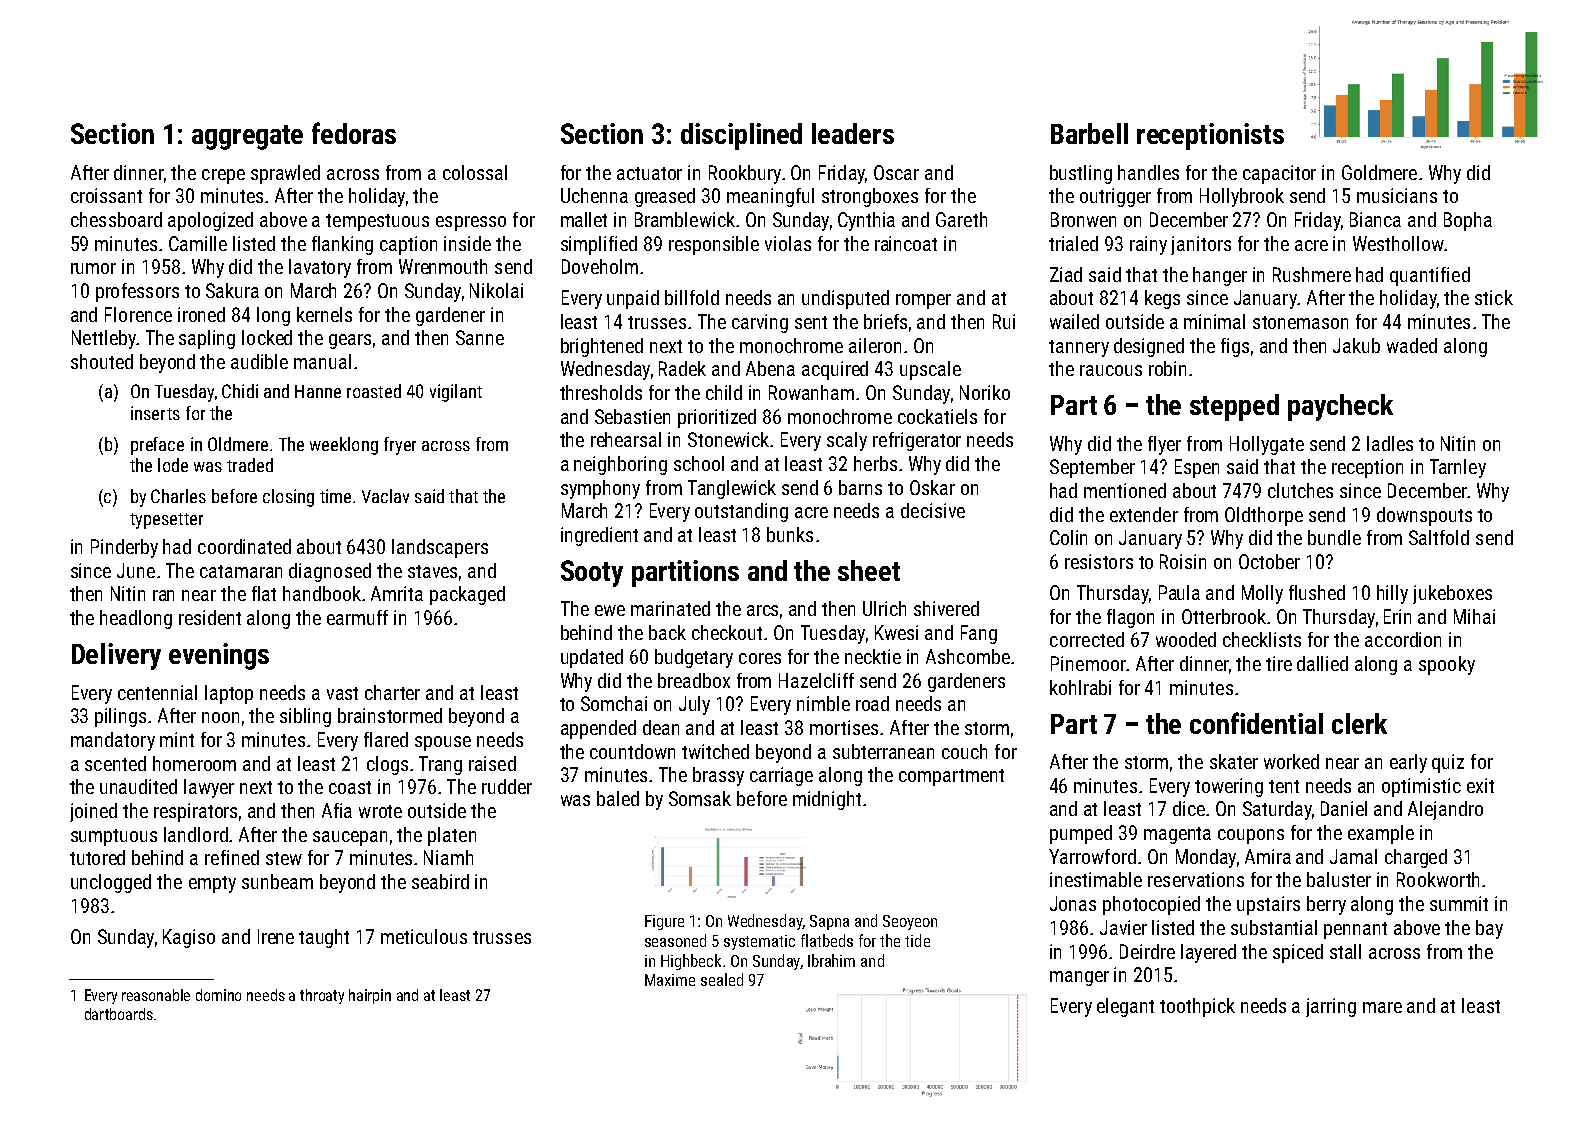 Image resolution: width=1585 pixels, height=1121 pixels. What do you see at coordinates (917, 441) in the screenshot?
I see `refrigerator` at bounding box center [917, 441].
